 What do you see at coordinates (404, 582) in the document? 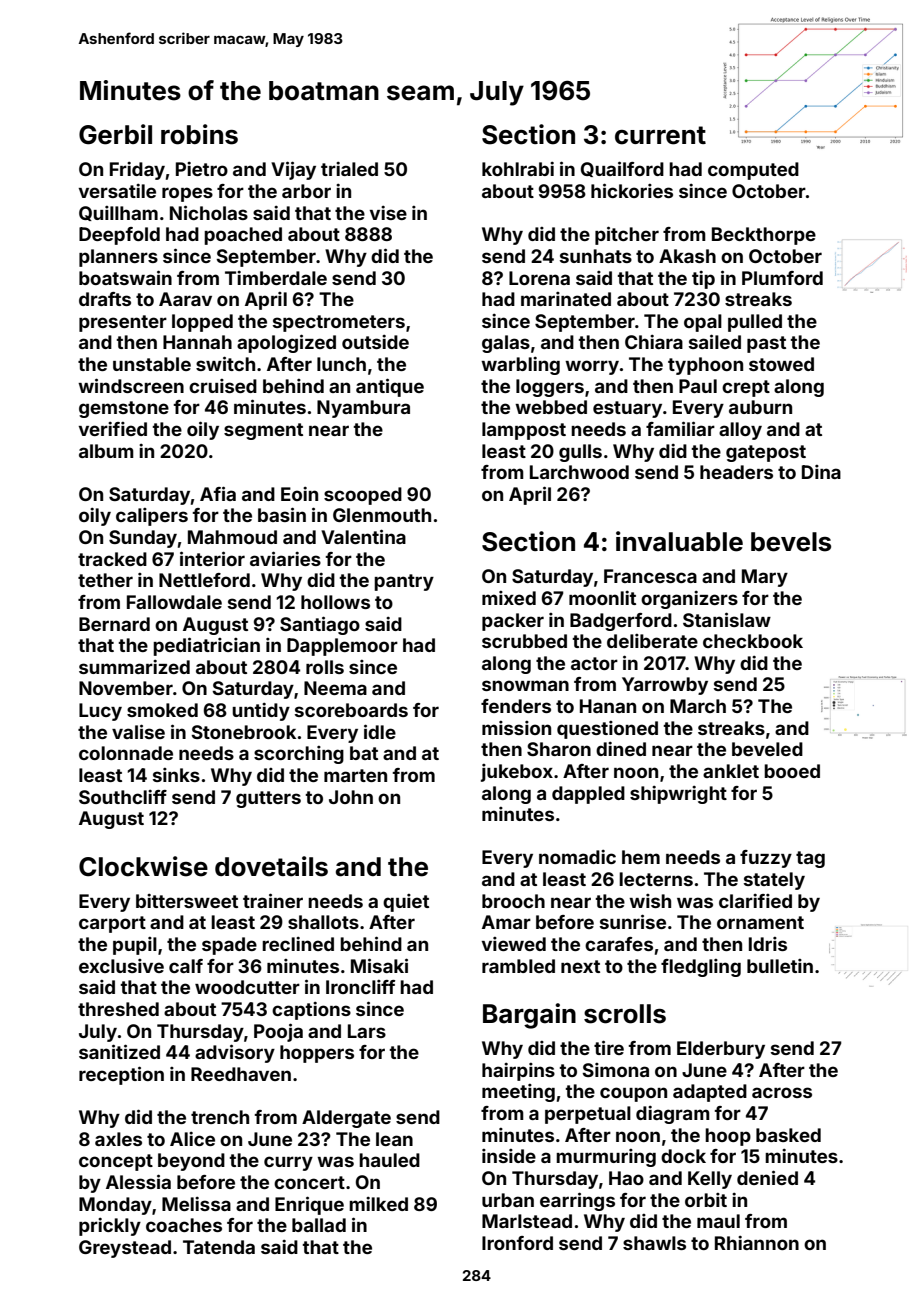
I see `pantry` at bounding box center [404, 582].
